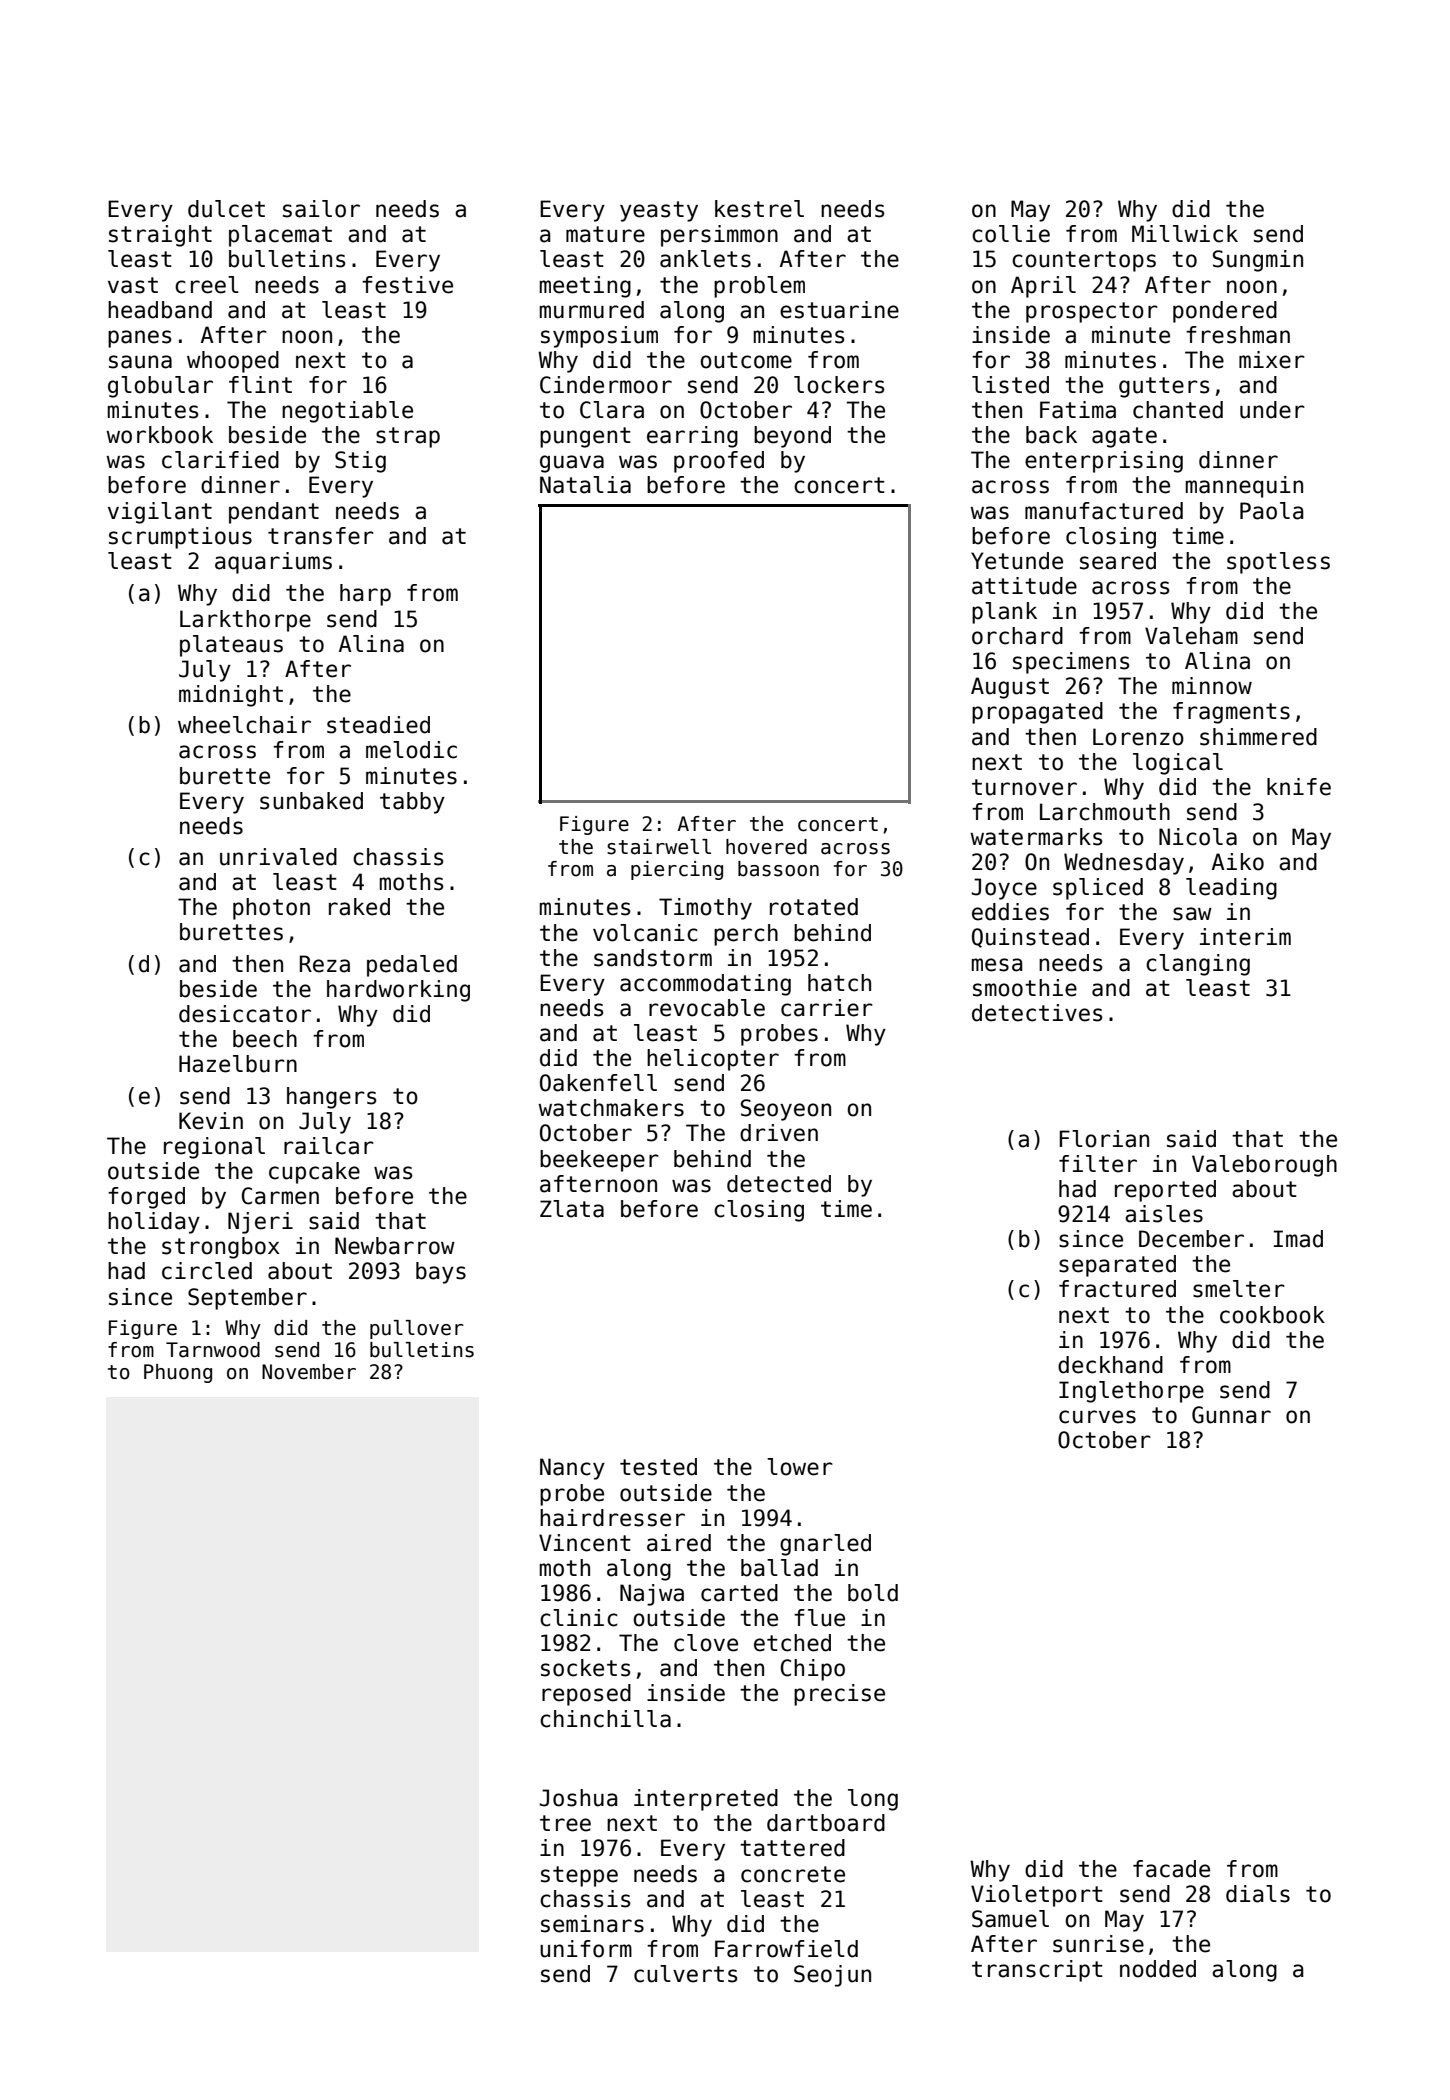  Describe the element at coordinates (759, 209) in the screenshot. I see `kestrel` at that location.
